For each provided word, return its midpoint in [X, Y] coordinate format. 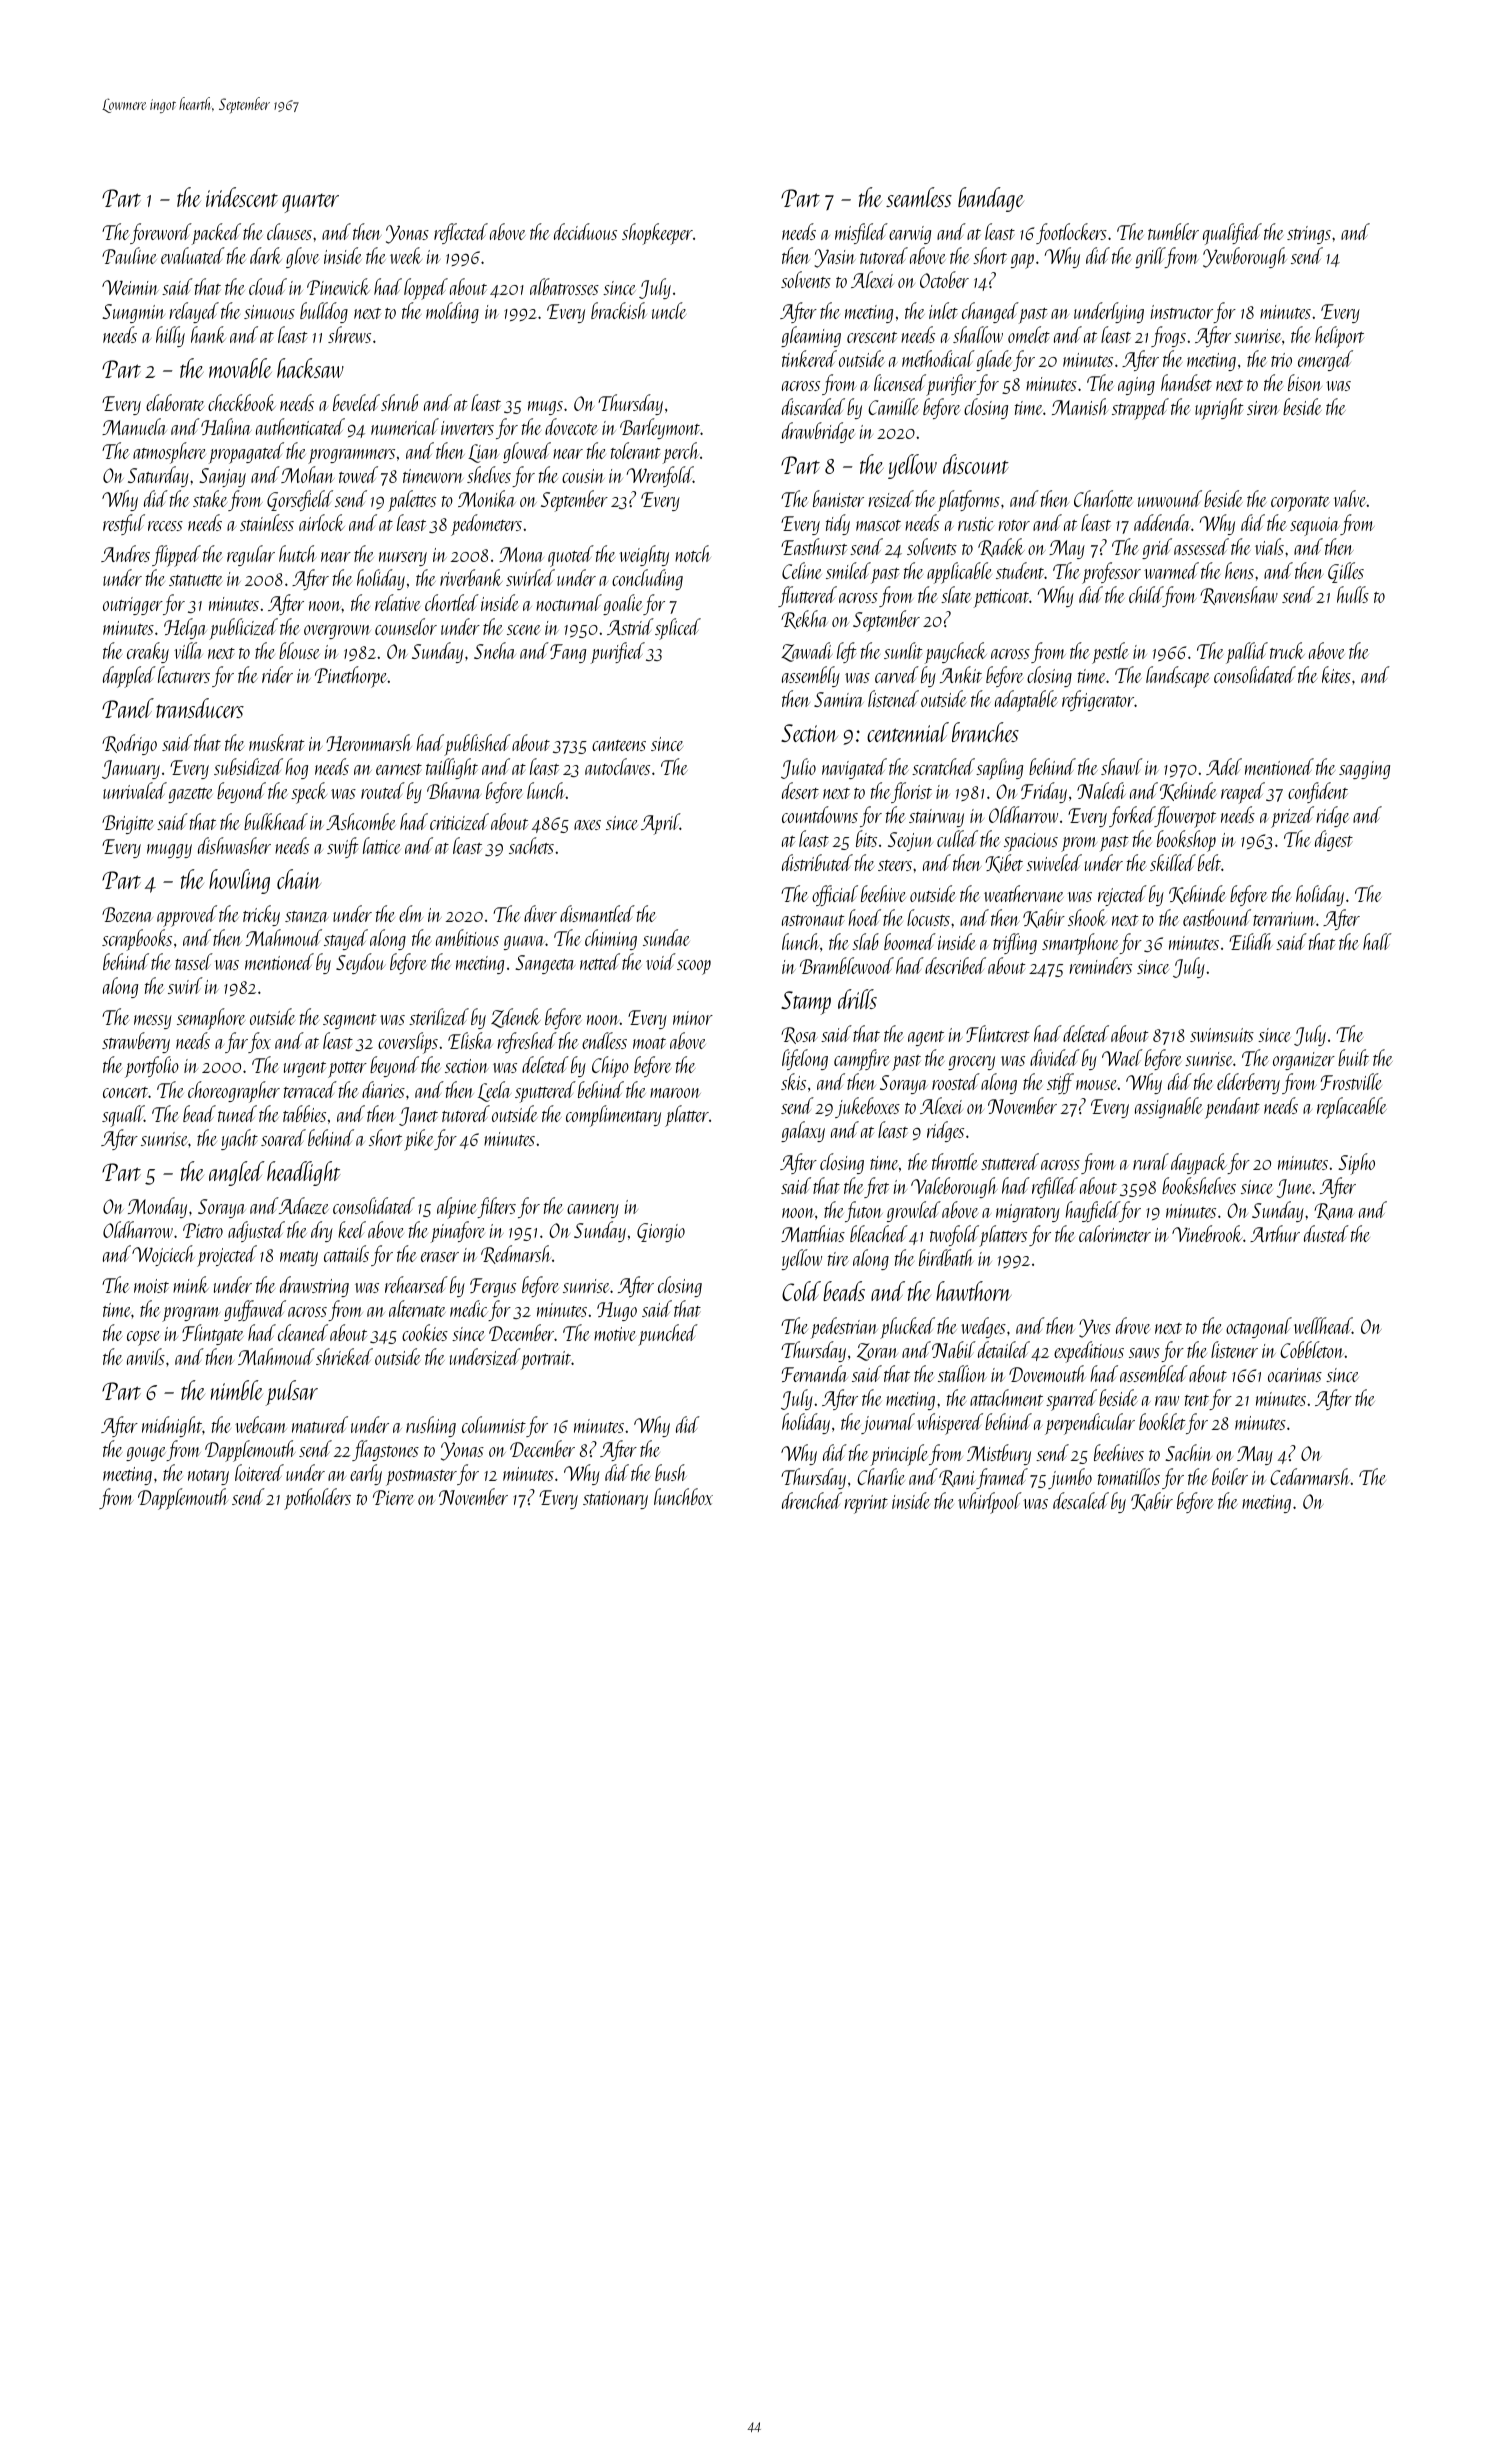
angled [237, 1173]
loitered [259, 1472]
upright [1219, 409]
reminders [1101, 965]
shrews [349, 334]
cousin [583, 476]
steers [895, 865]
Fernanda [814, 1373]
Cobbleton [1312, 1349]
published [477, 745]
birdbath [946, 1257]
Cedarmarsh [1310, 1476]
